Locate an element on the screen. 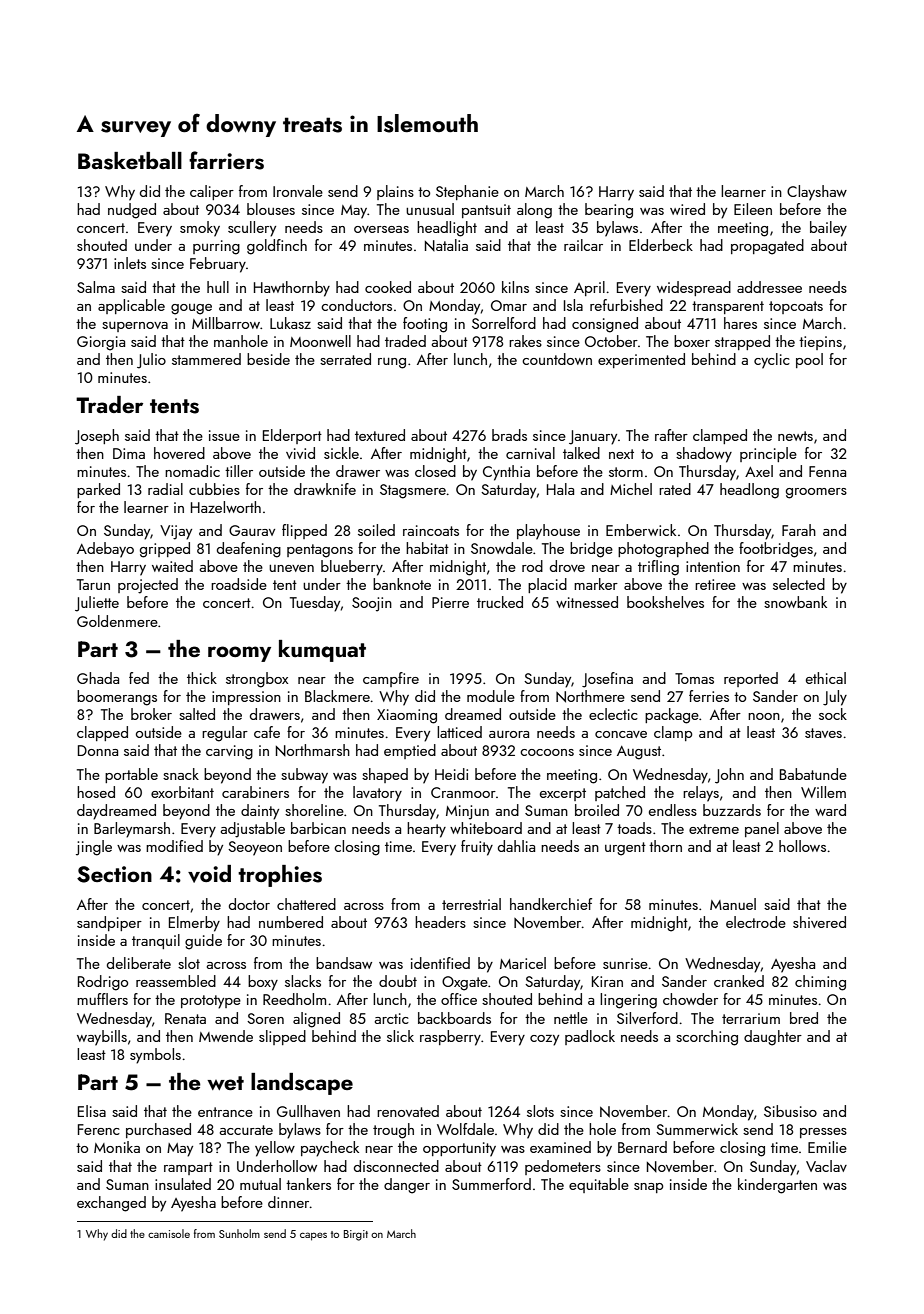 The width and height of the screenshot is (924, 1314). gouge is located at coordinates (191, 309).
